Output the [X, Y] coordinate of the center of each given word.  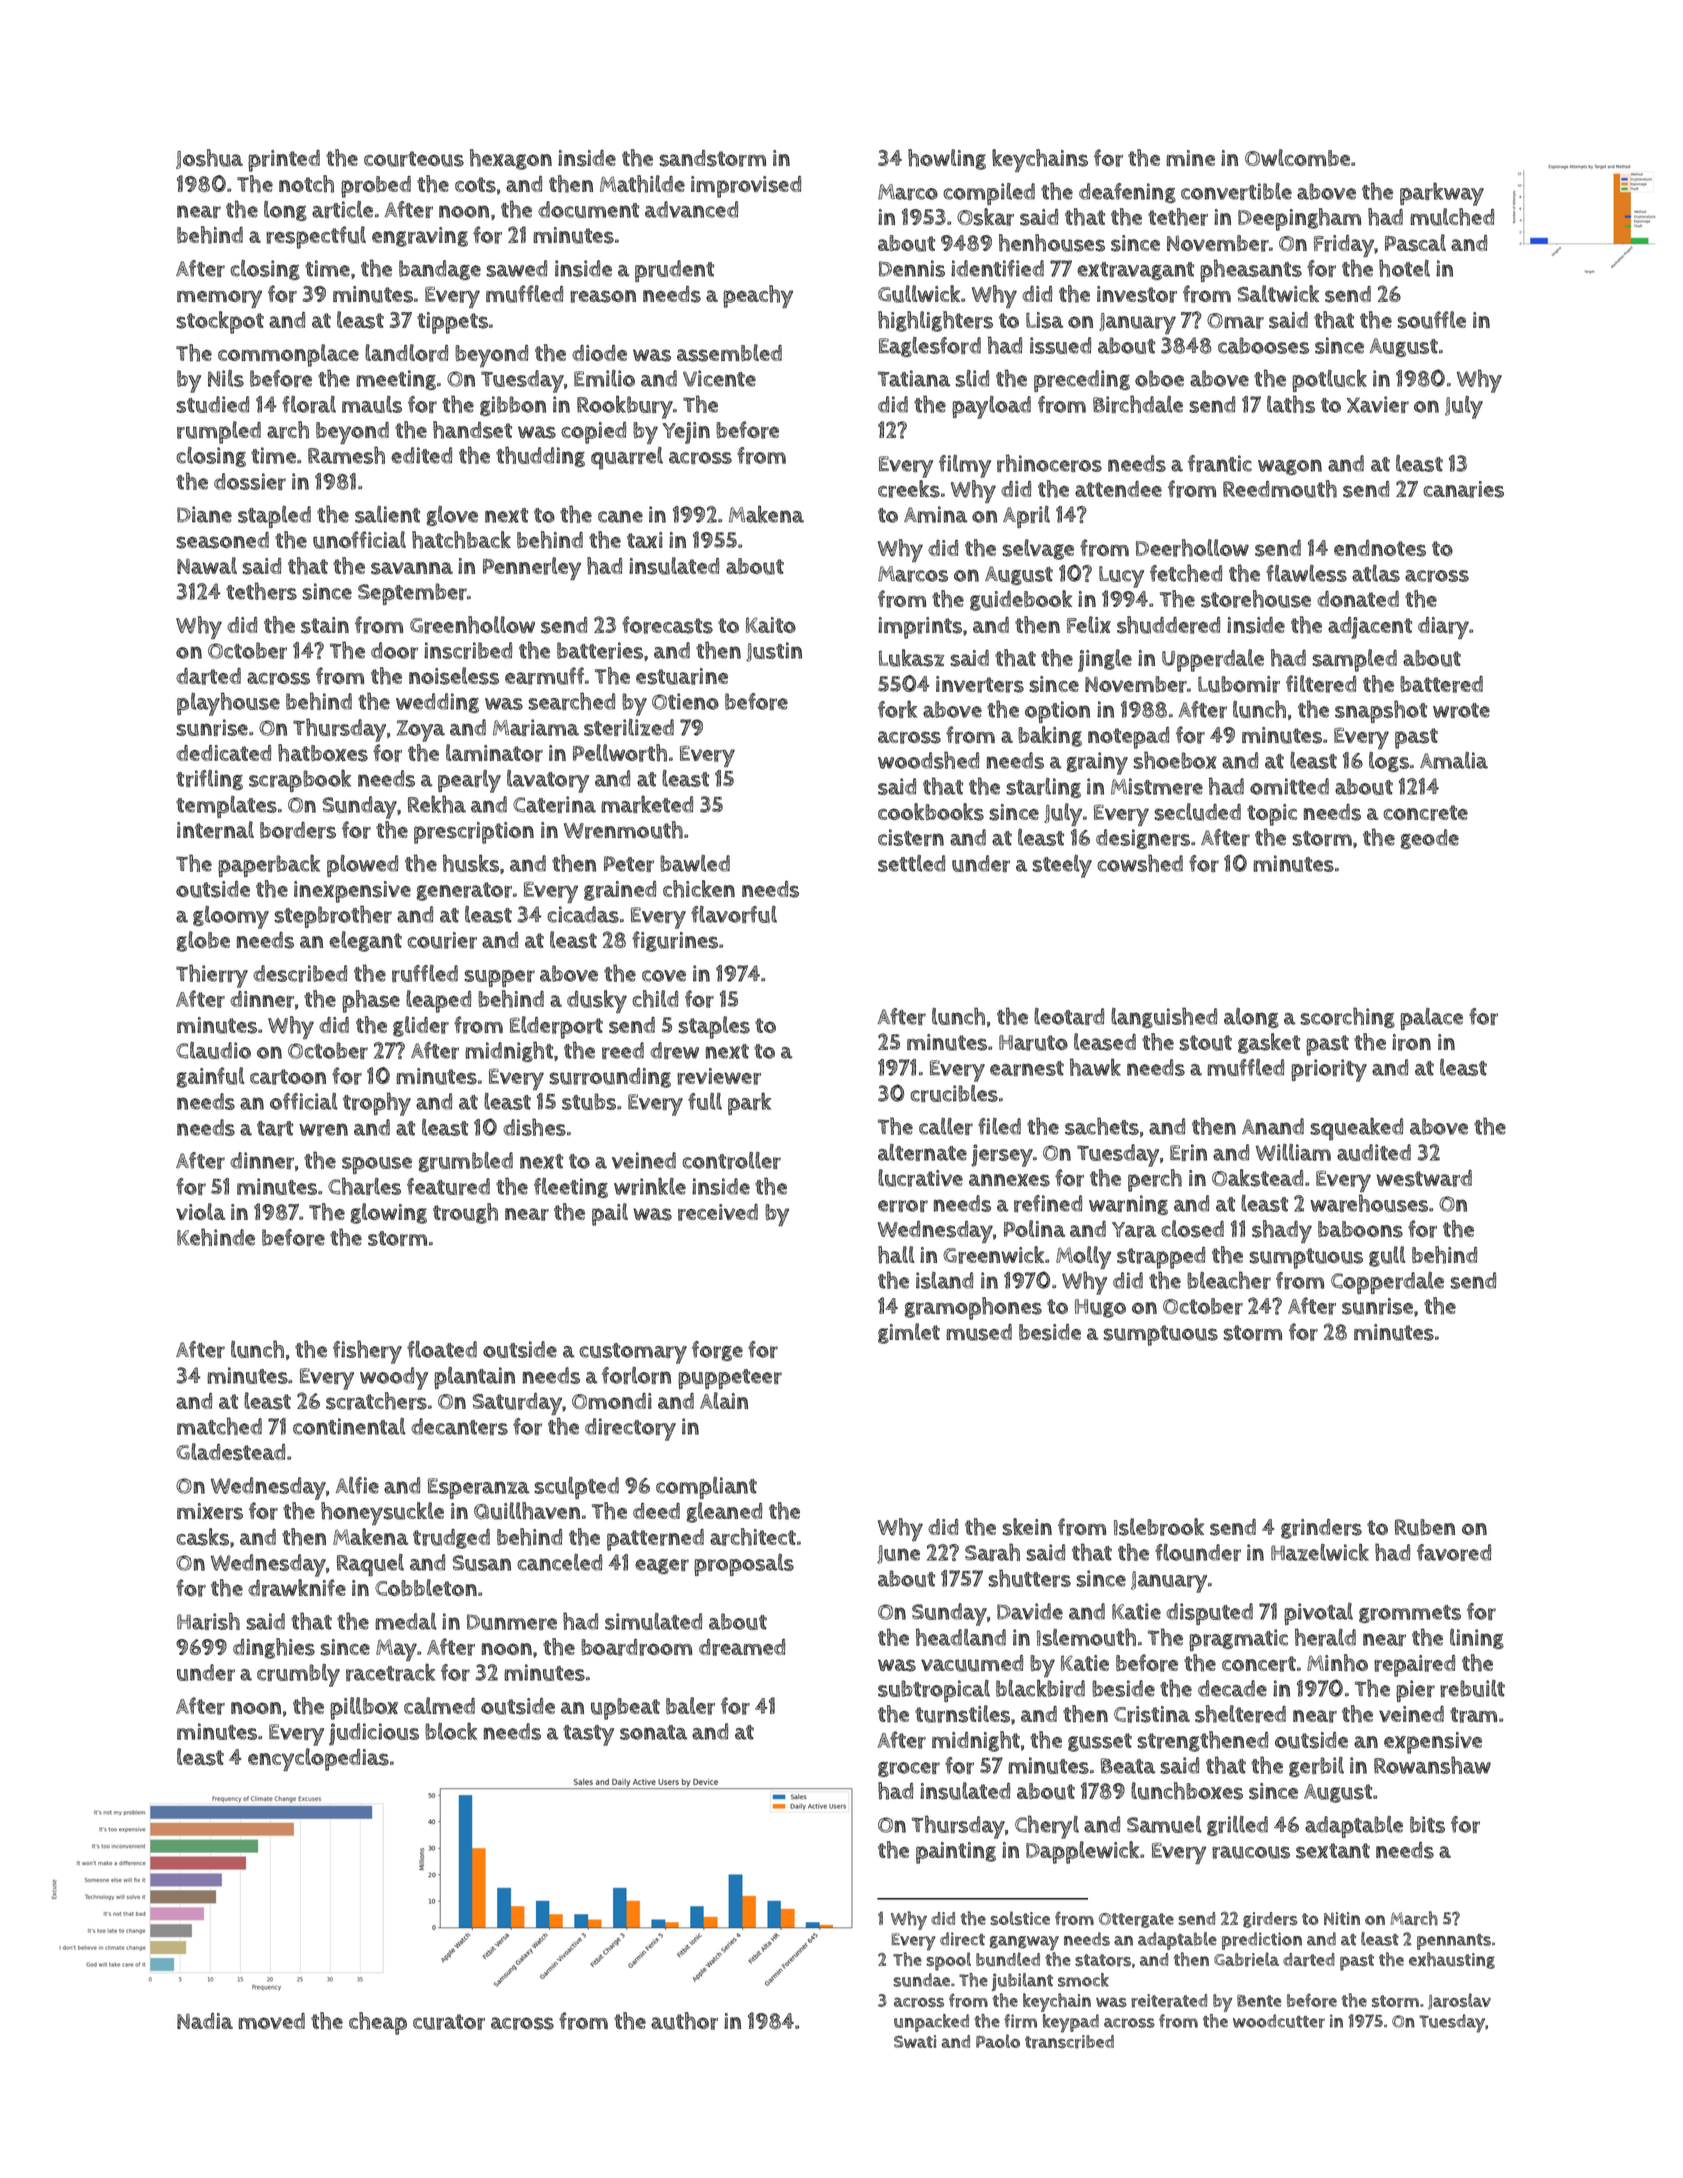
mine [1190, 158]
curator [449, 2022]
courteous [414, 159]
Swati [915, 2041]
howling [947, 159]
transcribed [1069, 2042]
